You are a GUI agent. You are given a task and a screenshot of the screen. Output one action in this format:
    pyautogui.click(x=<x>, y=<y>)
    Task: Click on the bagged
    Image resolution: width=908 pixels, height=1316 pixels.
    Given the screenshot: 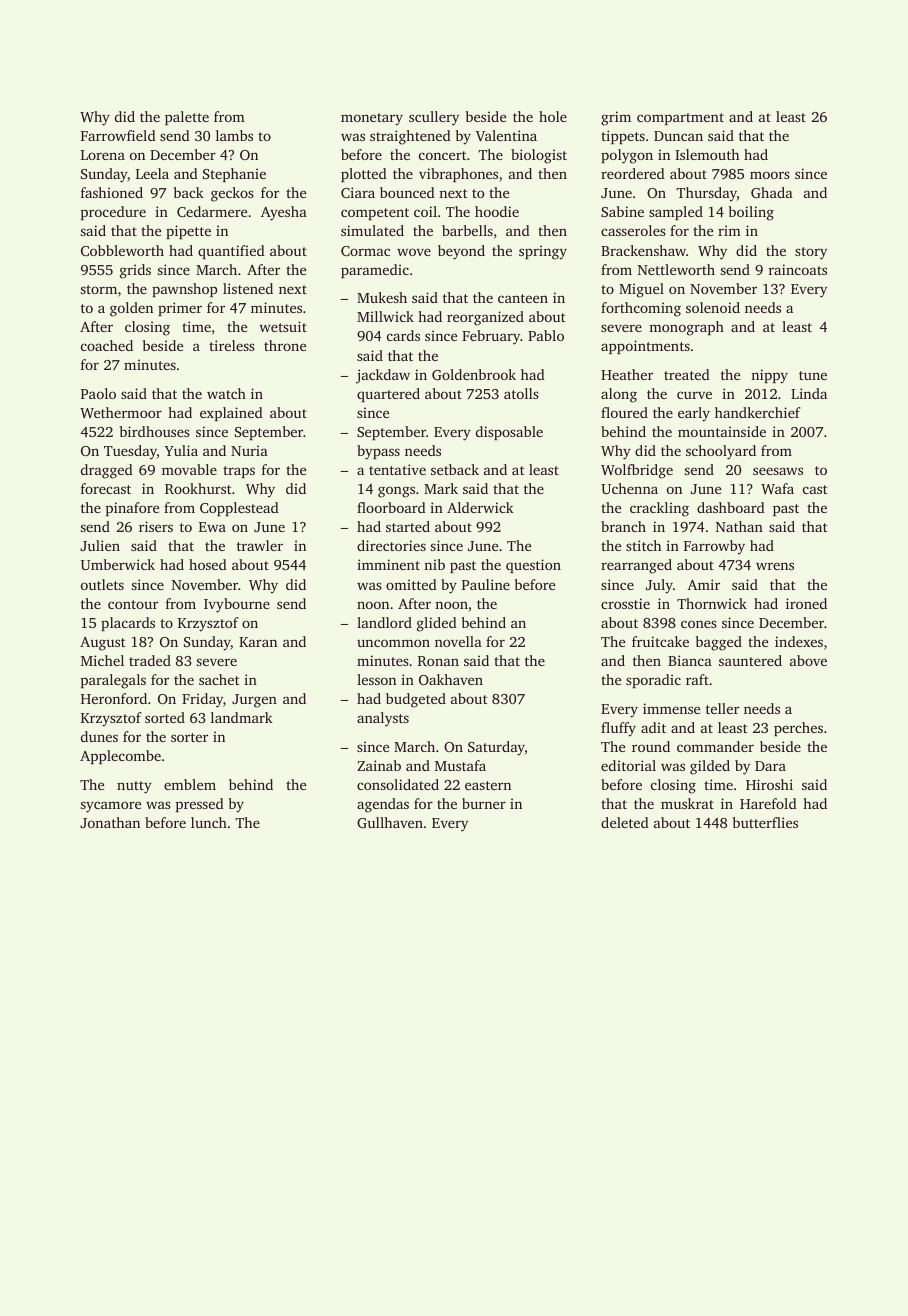 What is the action you would take?
    pyautogui.click(x=719, y=643)
